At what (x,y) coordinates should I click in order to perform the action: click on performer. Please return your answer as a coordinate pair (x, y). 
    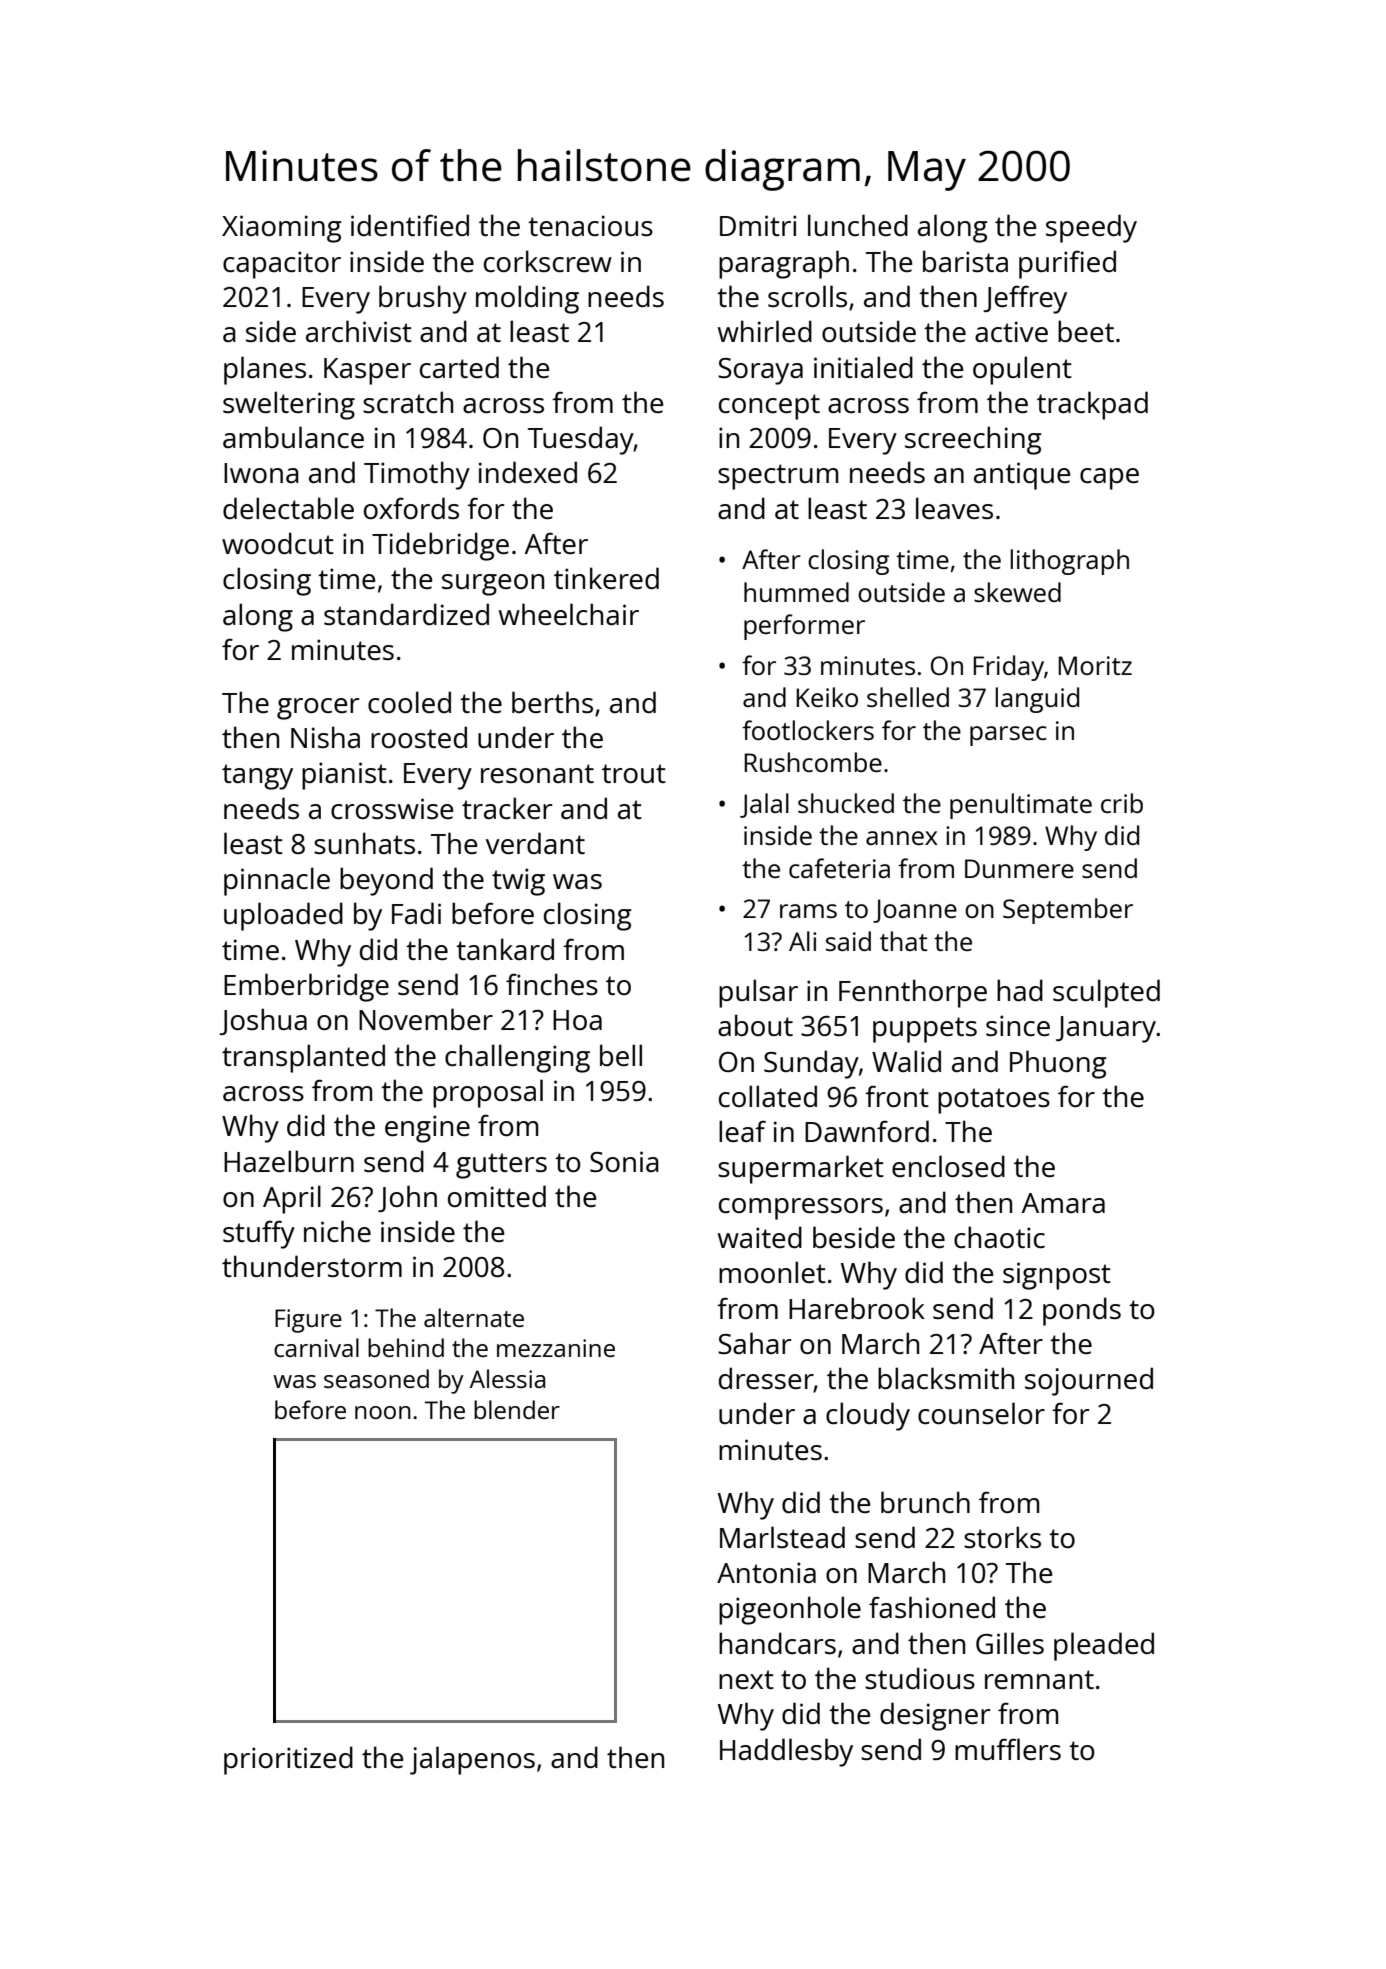
    Looking at the image, I should click on (804, 627).
